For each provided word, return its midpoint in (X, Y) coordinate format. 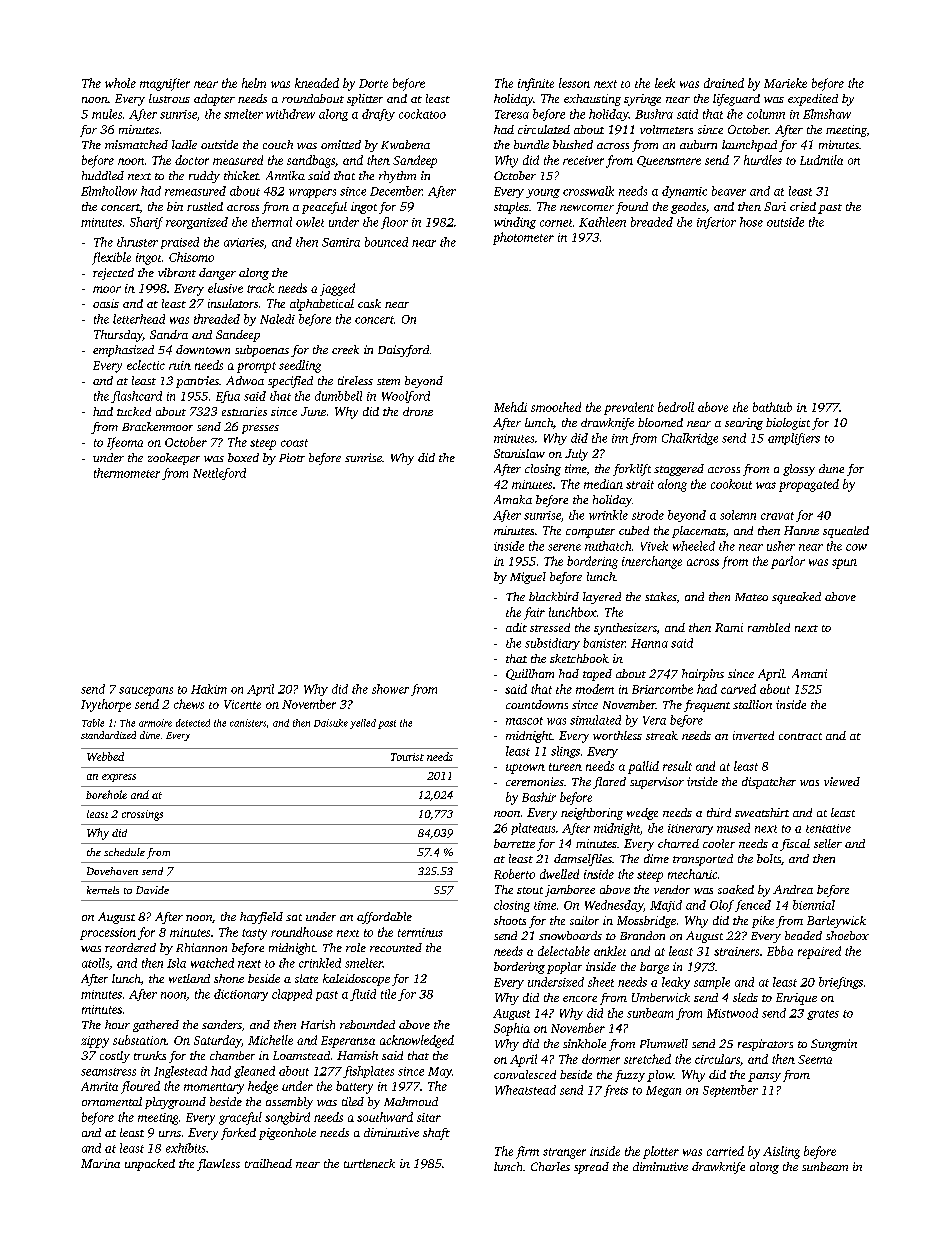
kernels (103, 890)
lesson (574, 83)
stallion (752, 704)
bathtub (772, 407)
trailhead (268, 1163)
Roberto (514, 874)
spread (591, 1168)
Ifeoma (125, 443)
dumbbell (338, 396)
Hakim (209, 689)
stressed (550, 627)
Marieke (785, 83)
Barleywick (836, 922)
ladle (184, 144)
